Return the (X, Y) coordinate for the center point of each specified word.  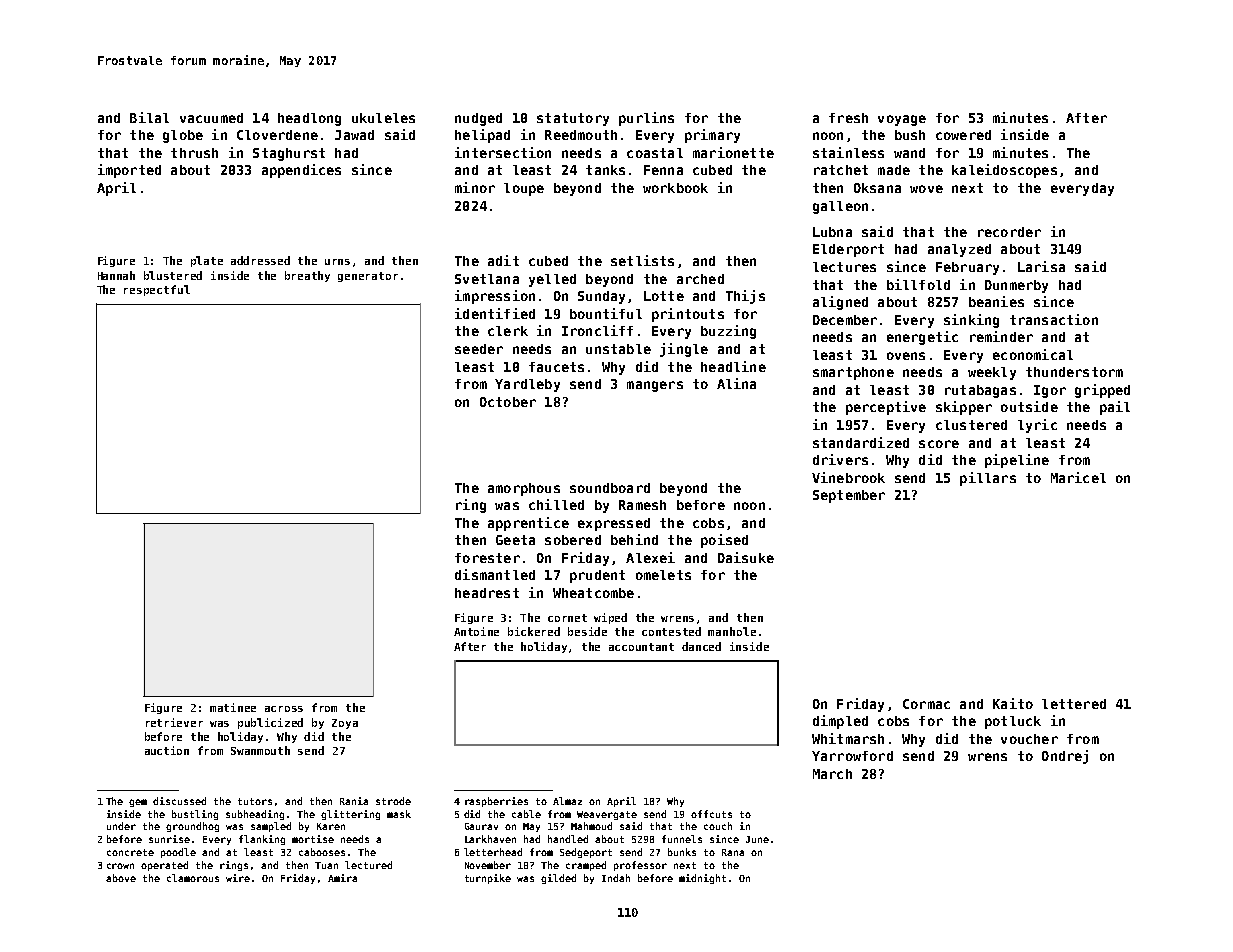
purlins (646, 119)
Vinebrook (848, 477)
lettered (1074, 704)
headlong (309, 119)
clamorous (193, 878)
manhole (732, 631)
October (508, 402)
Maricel (1078, 477)
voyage (902, 120)
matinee (233, 707)
